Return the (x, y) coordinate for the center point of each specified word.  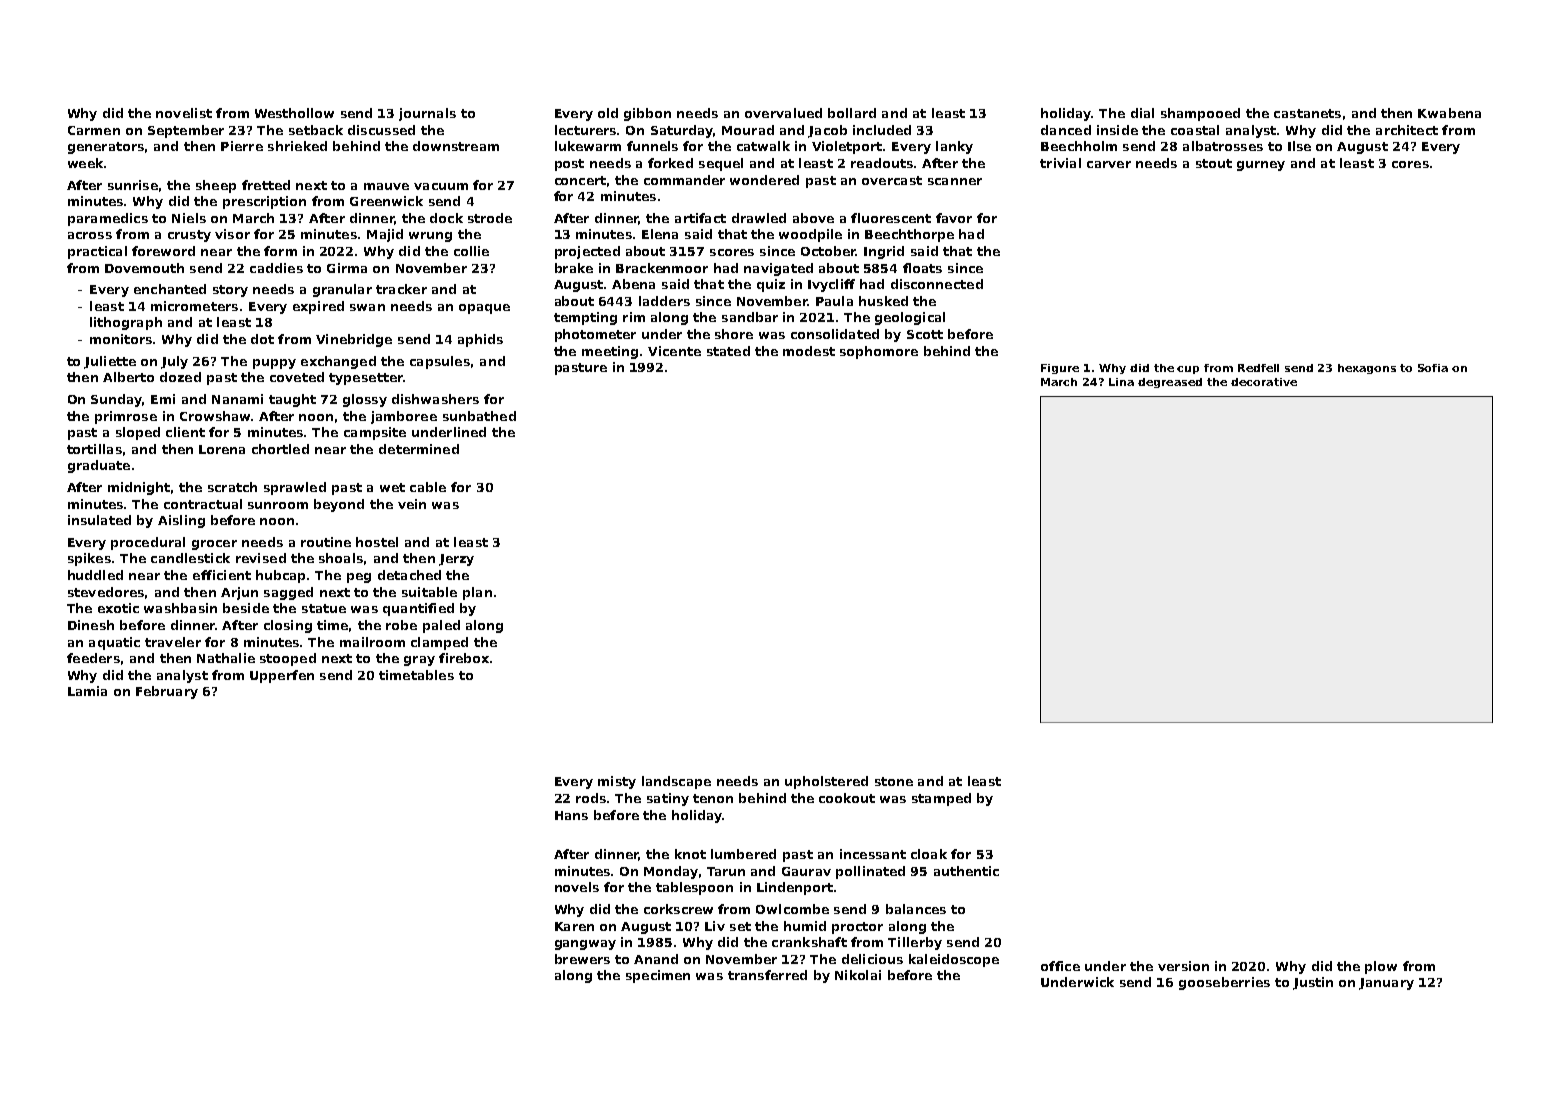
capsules (440, 362)
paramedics (108, 219)
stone (894, 781)
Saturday (682, 131)
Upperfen (282, 676)
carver (1109, 164)
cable (428, 487)
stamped (941, 799)
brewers (582, 959)
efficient (222, 575)
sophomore (879, 352)
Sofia (1433, 368)
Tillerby (915, 943)
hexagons (1367, 369)
